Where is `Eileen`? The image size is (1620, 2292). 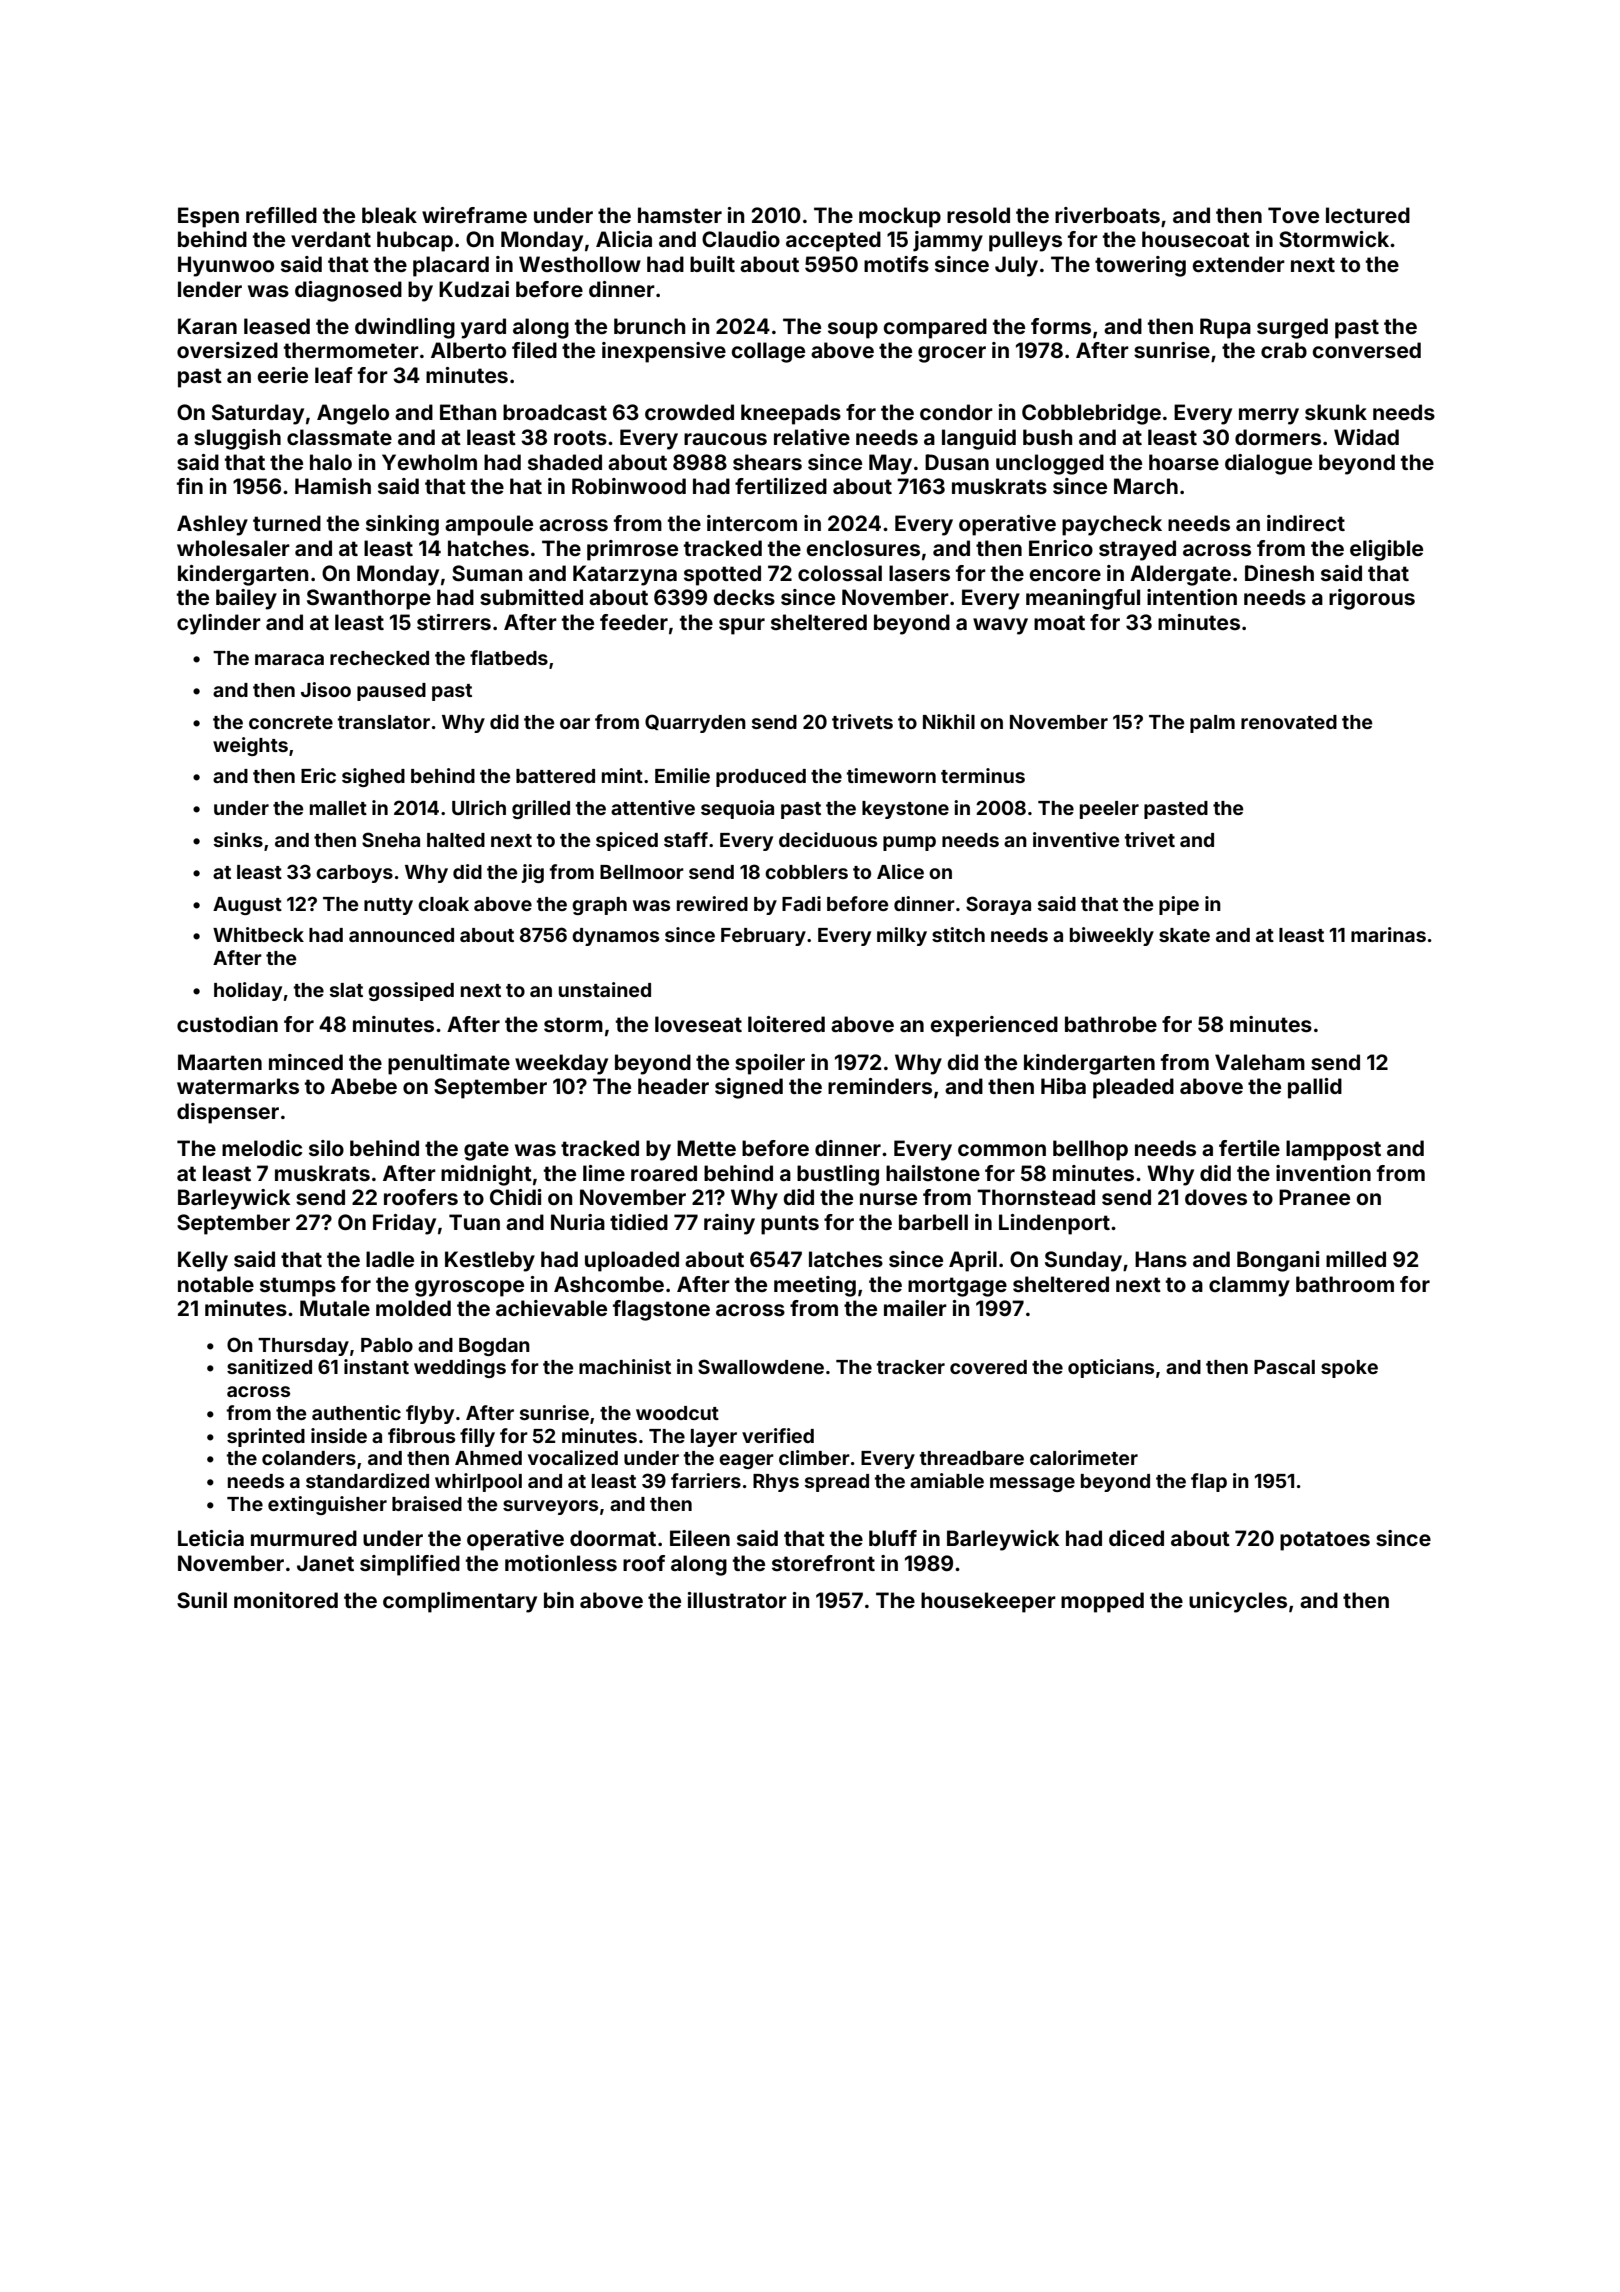
Eileen is located at coordinates (700, 1538).
